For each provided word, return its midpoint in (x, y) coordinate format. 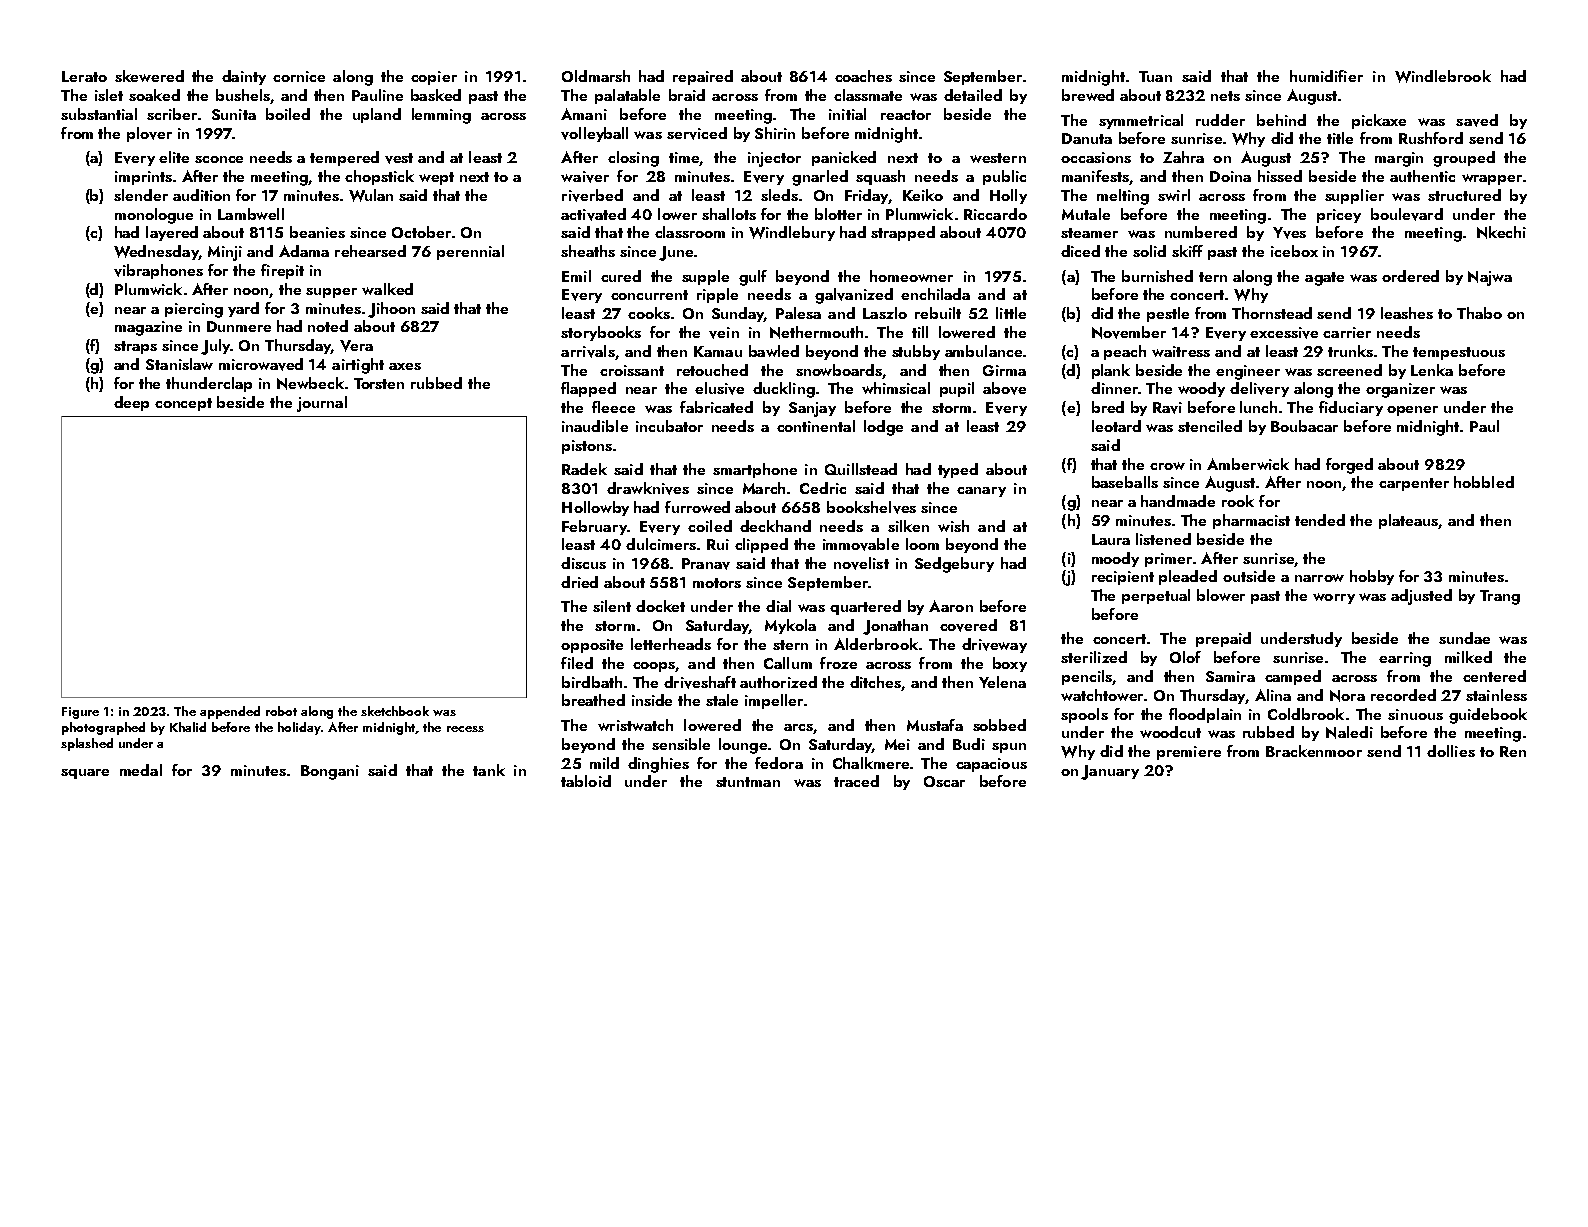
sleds (779, 195)
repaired (703, 77)
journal (322, 404)
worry (1334, 598)
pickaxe (1379, 121)
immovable (861, 544)
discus (583, 563)
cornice (299, 76)
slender (141, 195)
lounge (743, 746)
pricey (1339, 216)
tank (489, 770)
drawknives (648, 488)
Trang (1500, 597)
